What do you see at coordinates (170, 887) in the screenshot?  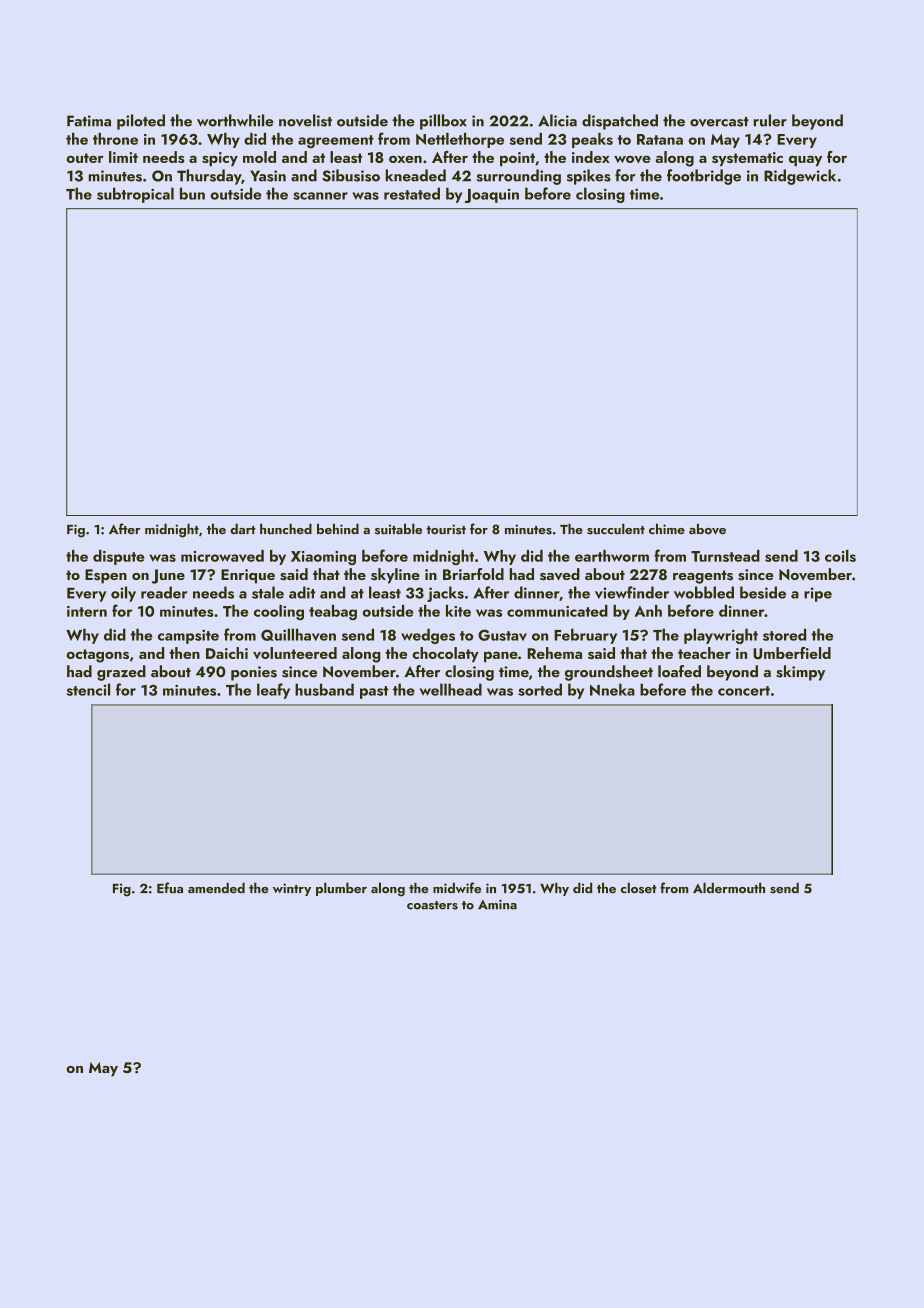 I see `Efua` at bounding box center [170, 887].
